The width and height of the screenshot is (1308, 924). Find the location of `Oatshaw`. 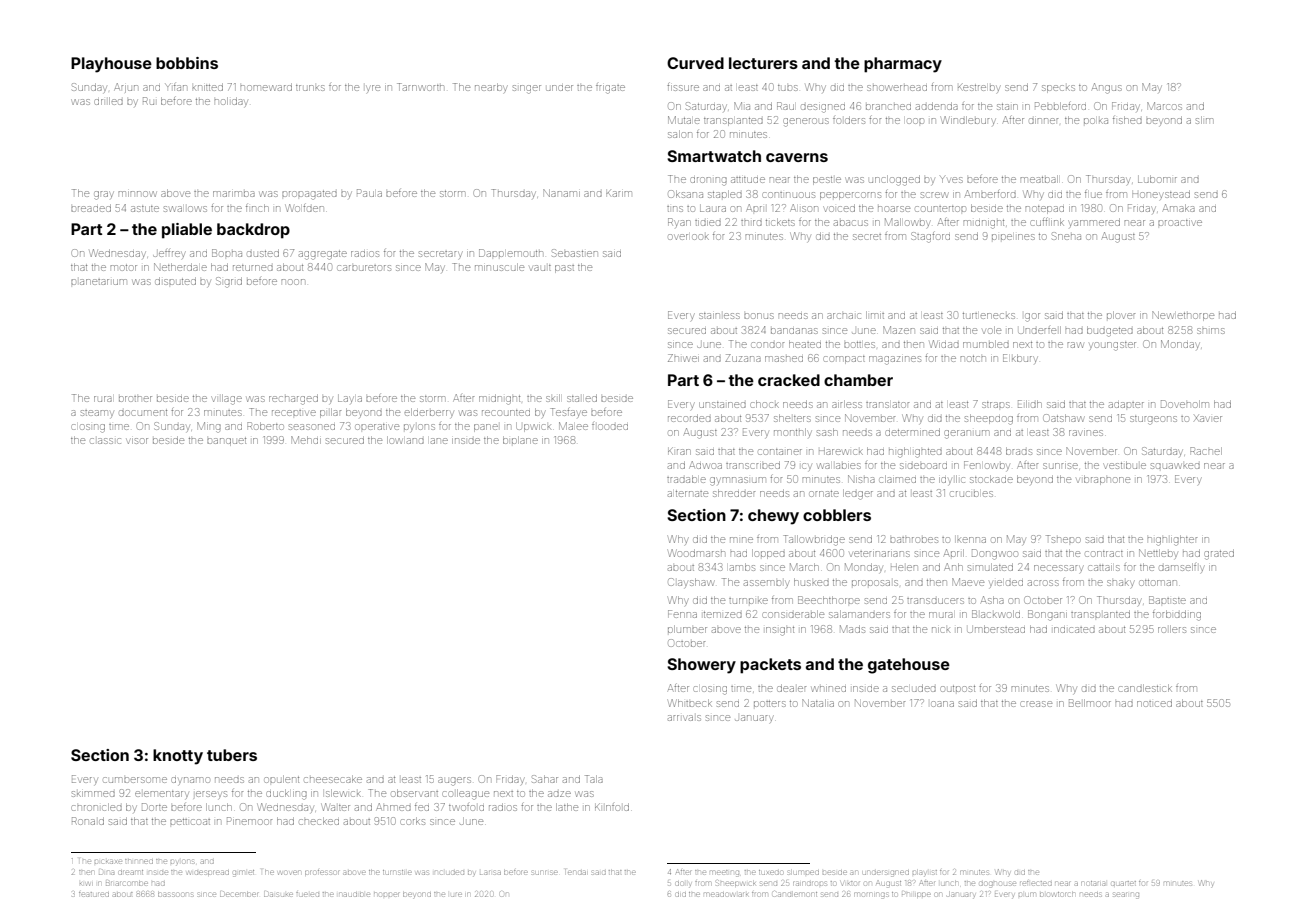

Oatshaw is located at coordinates (1063, 418).
